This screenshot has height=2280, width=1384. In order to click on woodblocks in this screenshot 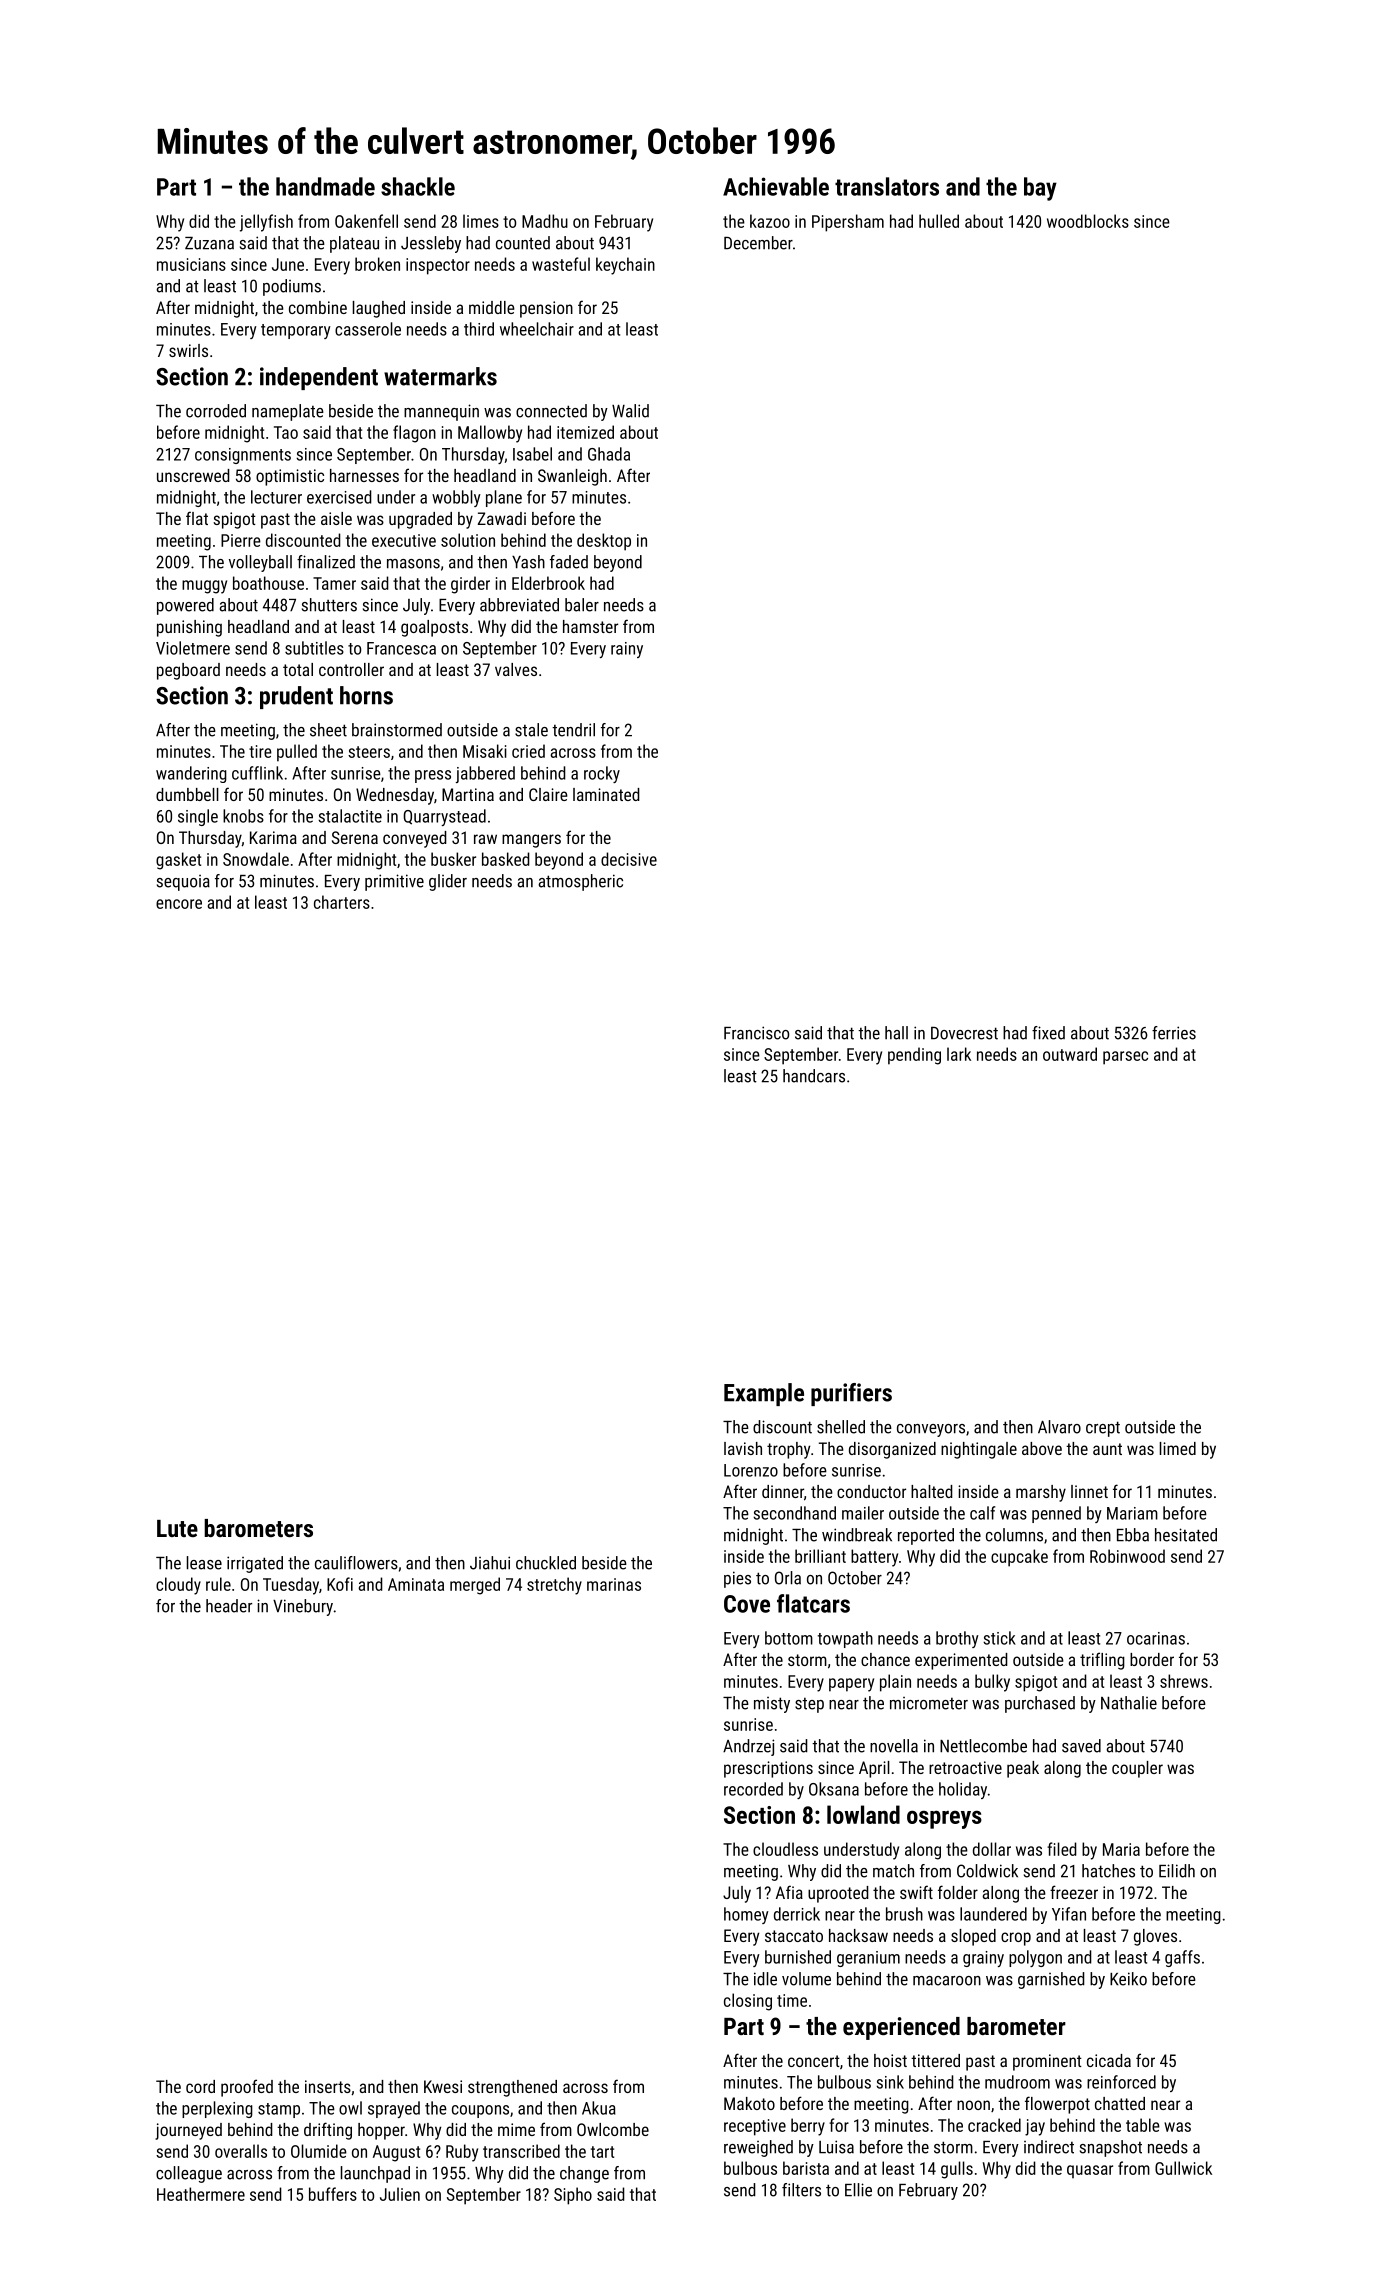, I will do `click(1088, 221)`.
